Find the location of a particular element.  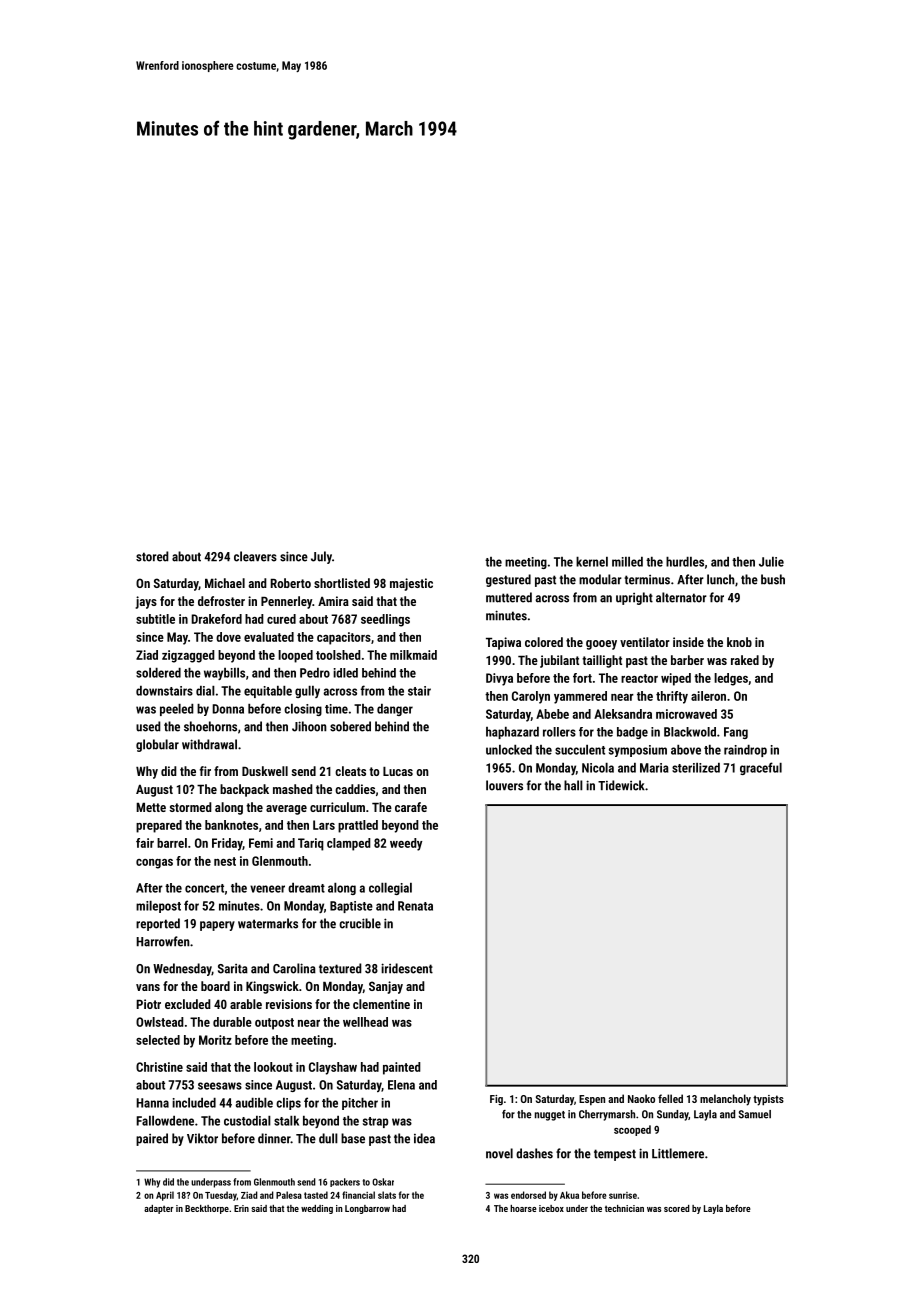

Tapiwa is located at coordinates (503, 643).
